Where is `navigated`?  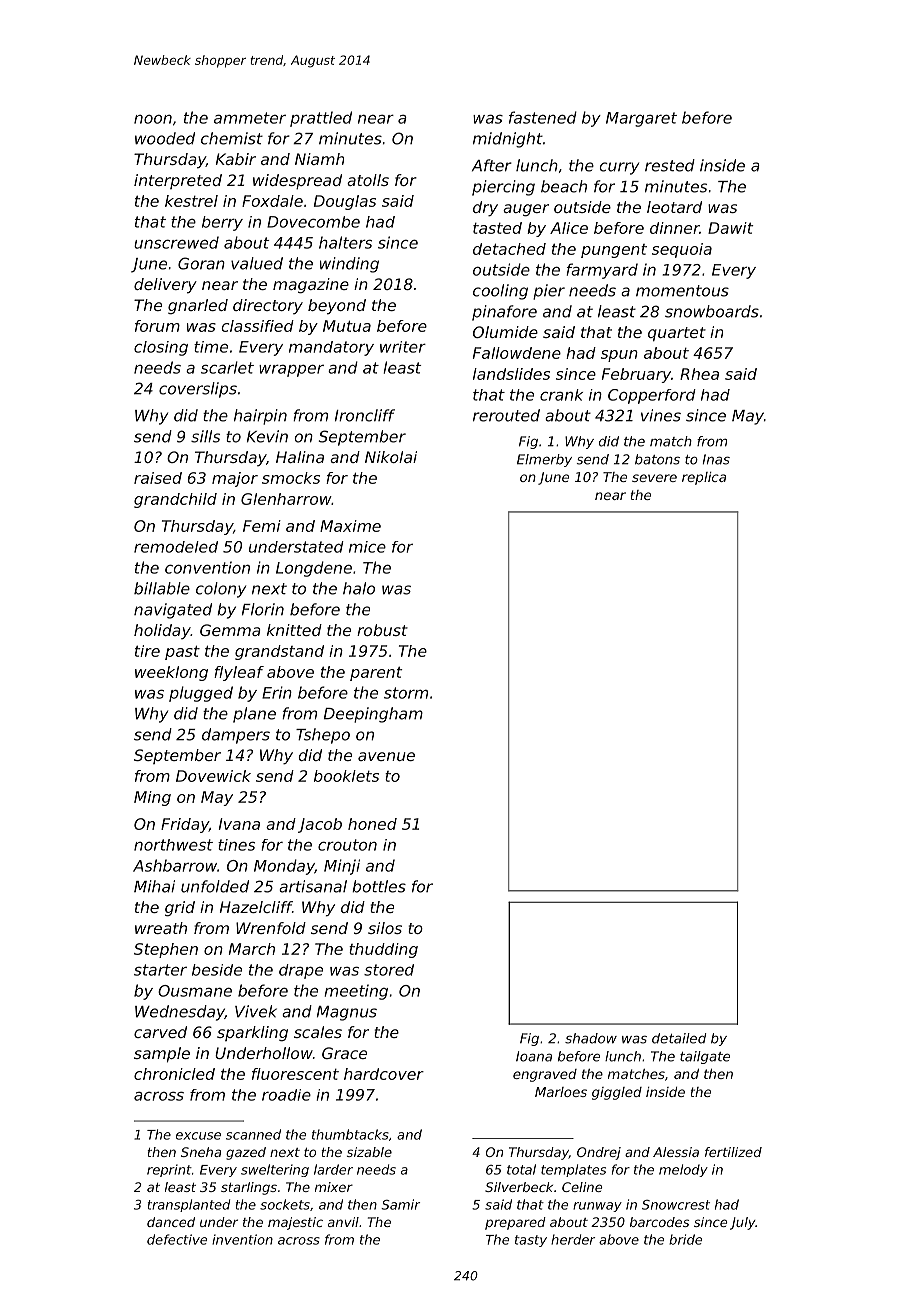
navigated is located at coordinates (173, 611).
